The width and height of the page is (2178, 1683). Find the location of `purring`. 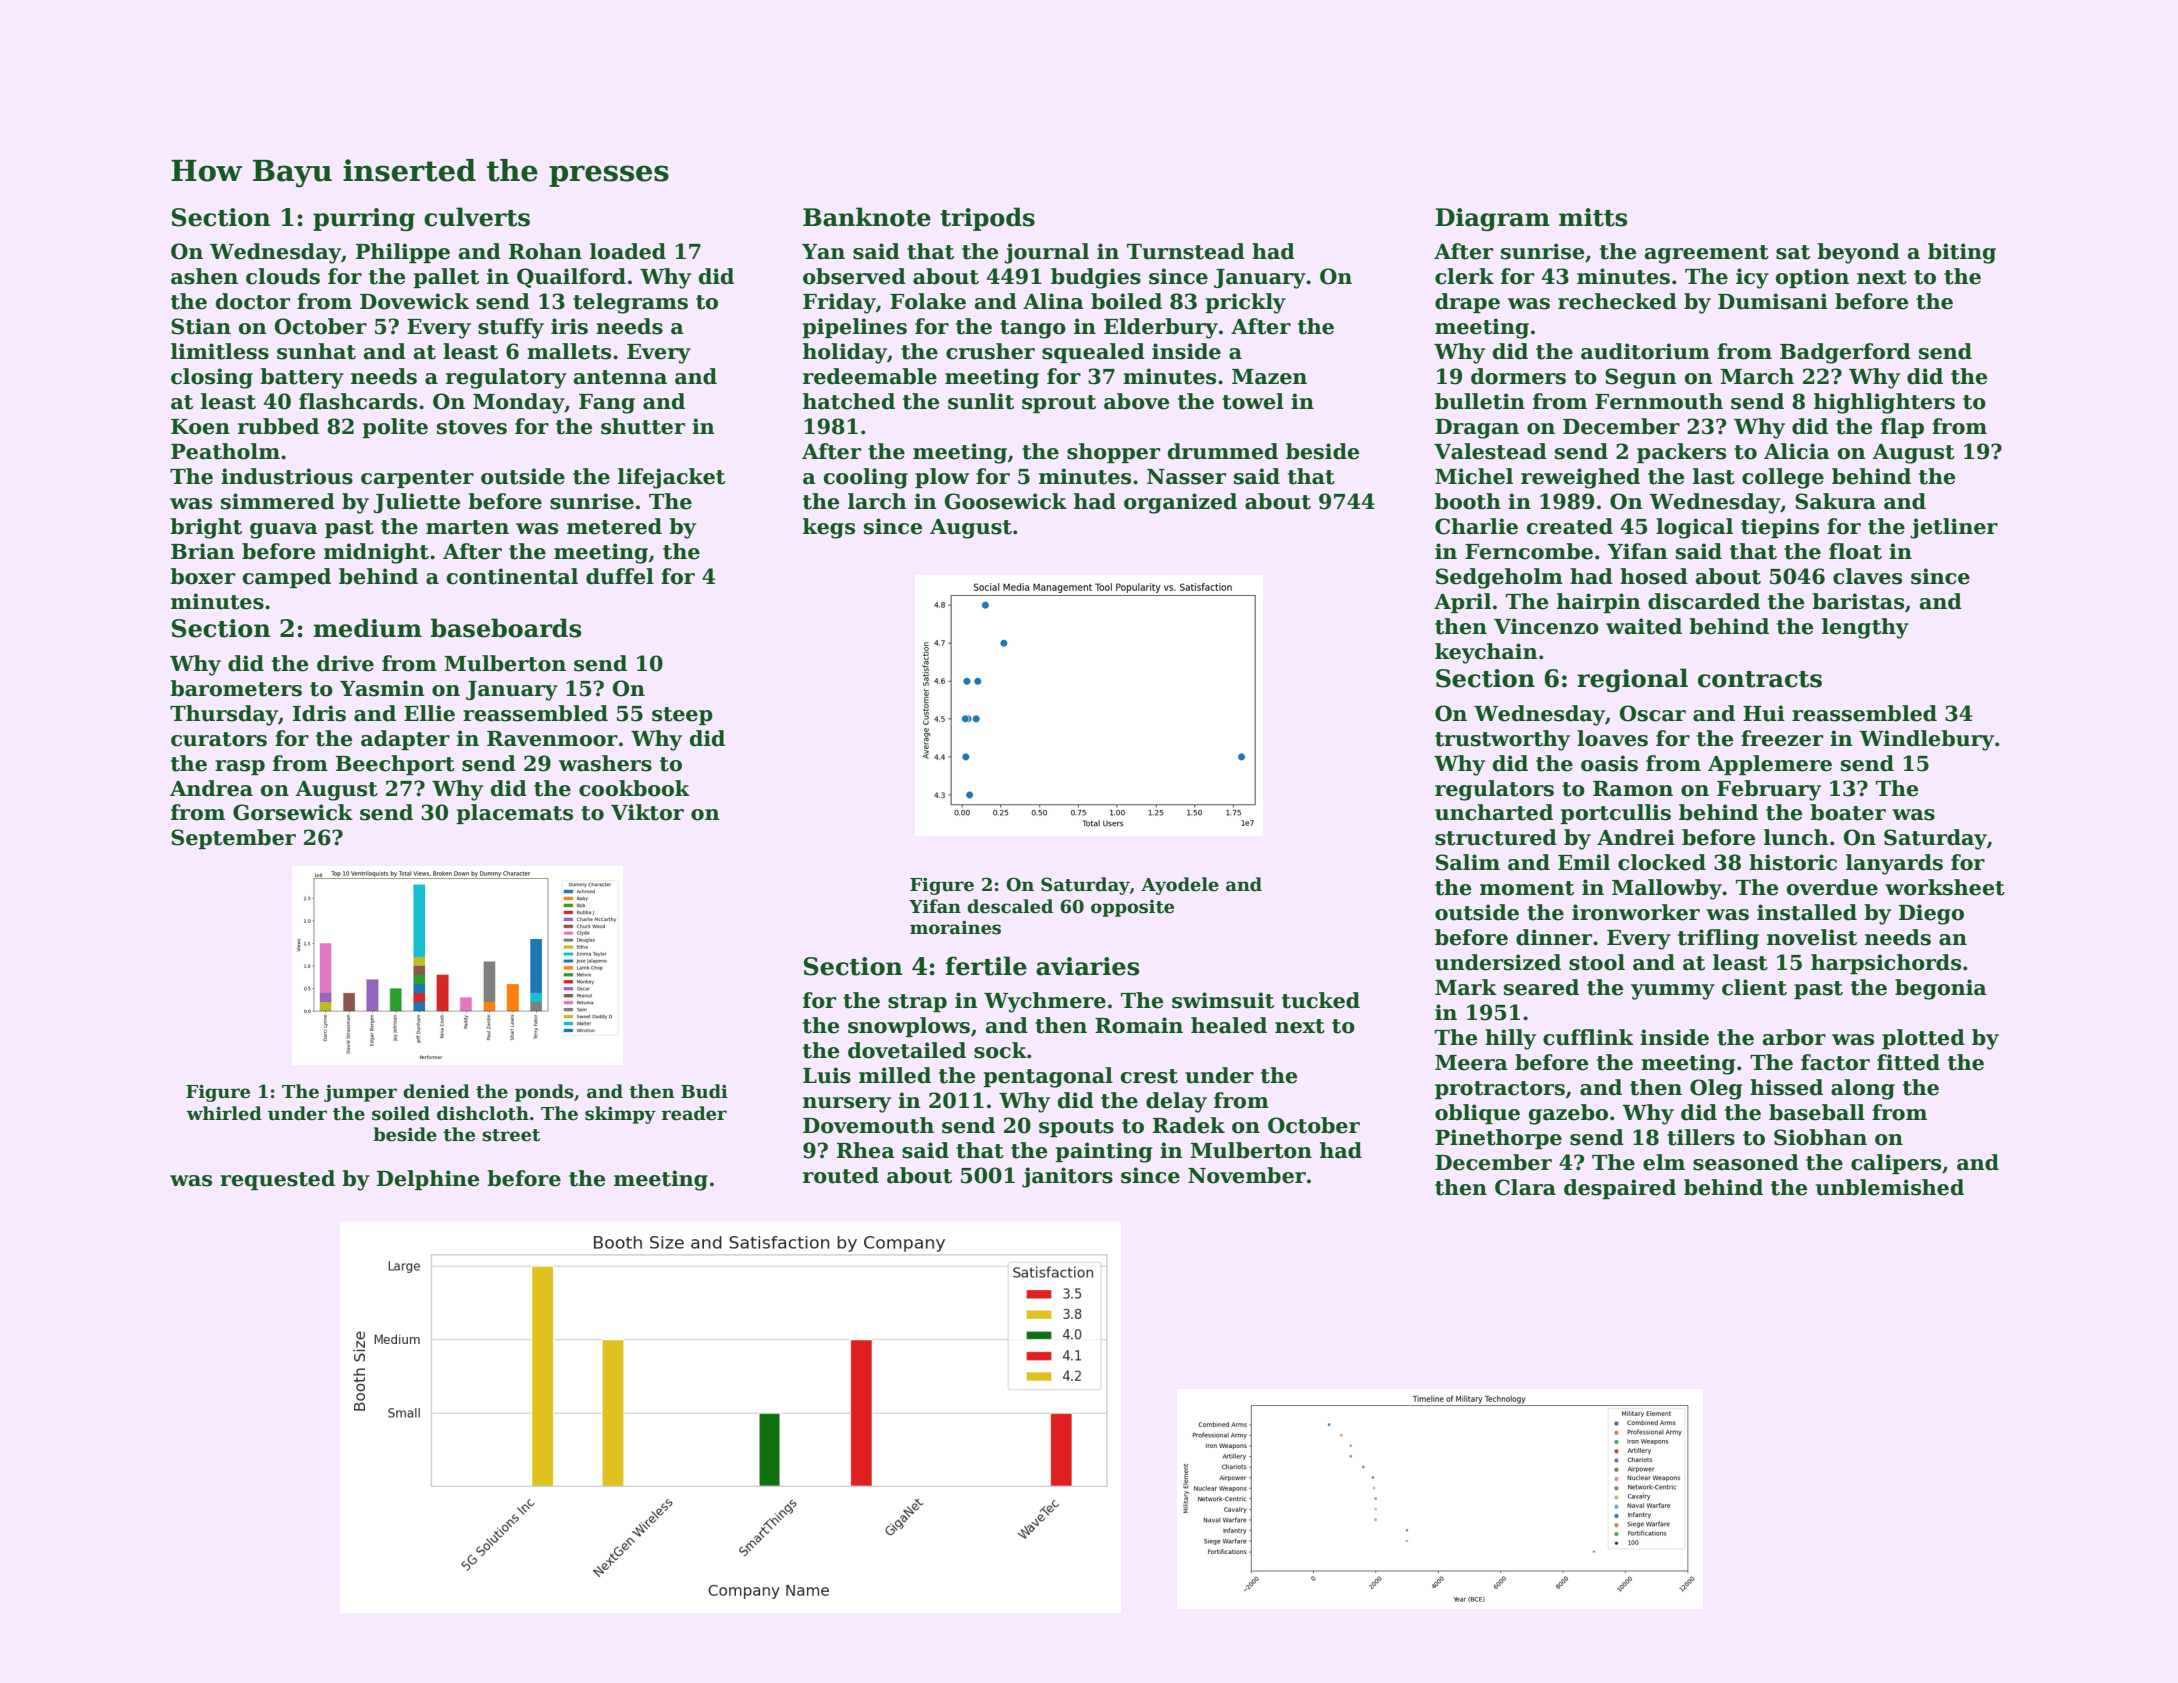

purring is located at coordinates (364, 219).
